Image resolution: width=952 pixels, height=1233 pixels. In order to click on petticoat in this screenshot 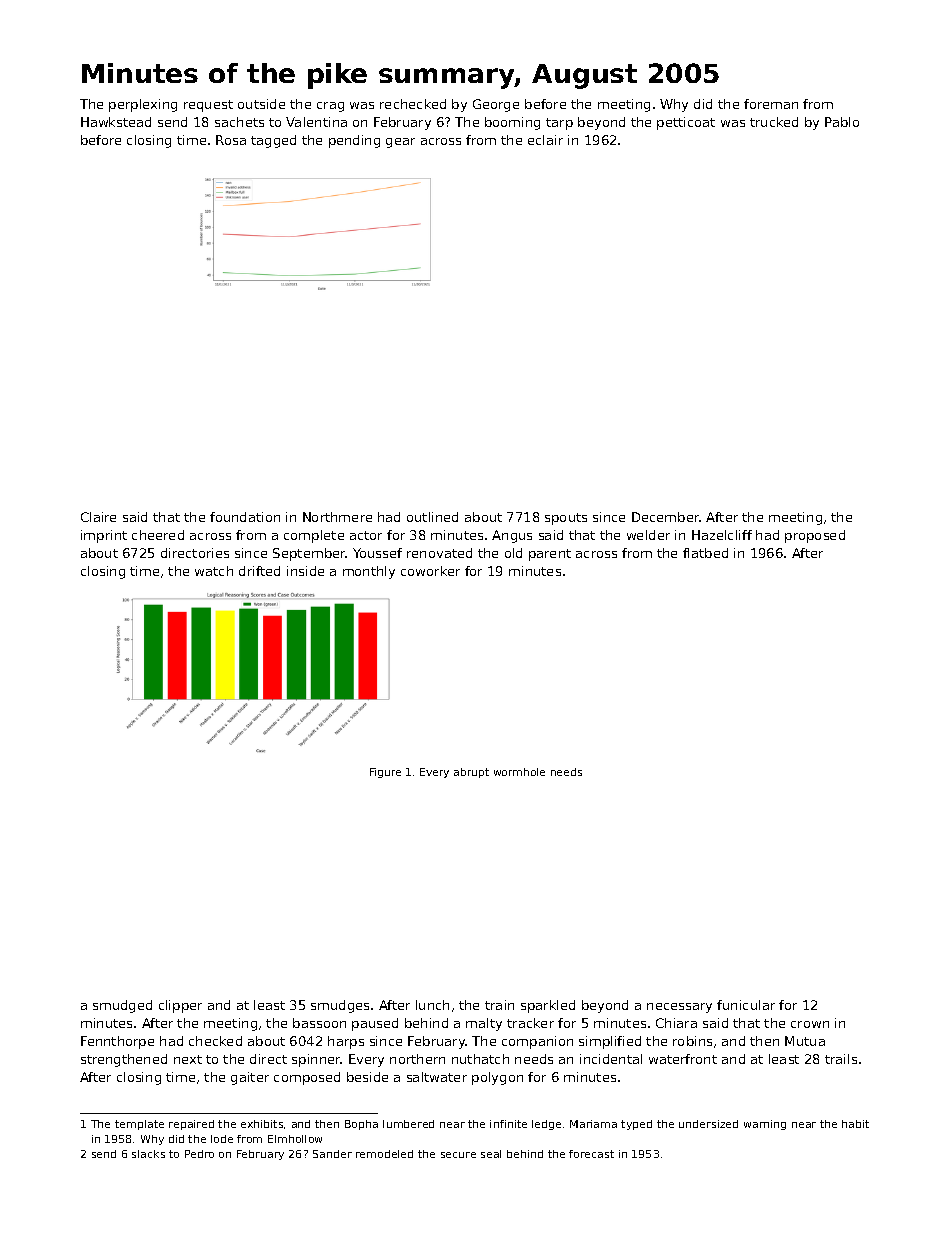, I will do `click(686, 123)`.
